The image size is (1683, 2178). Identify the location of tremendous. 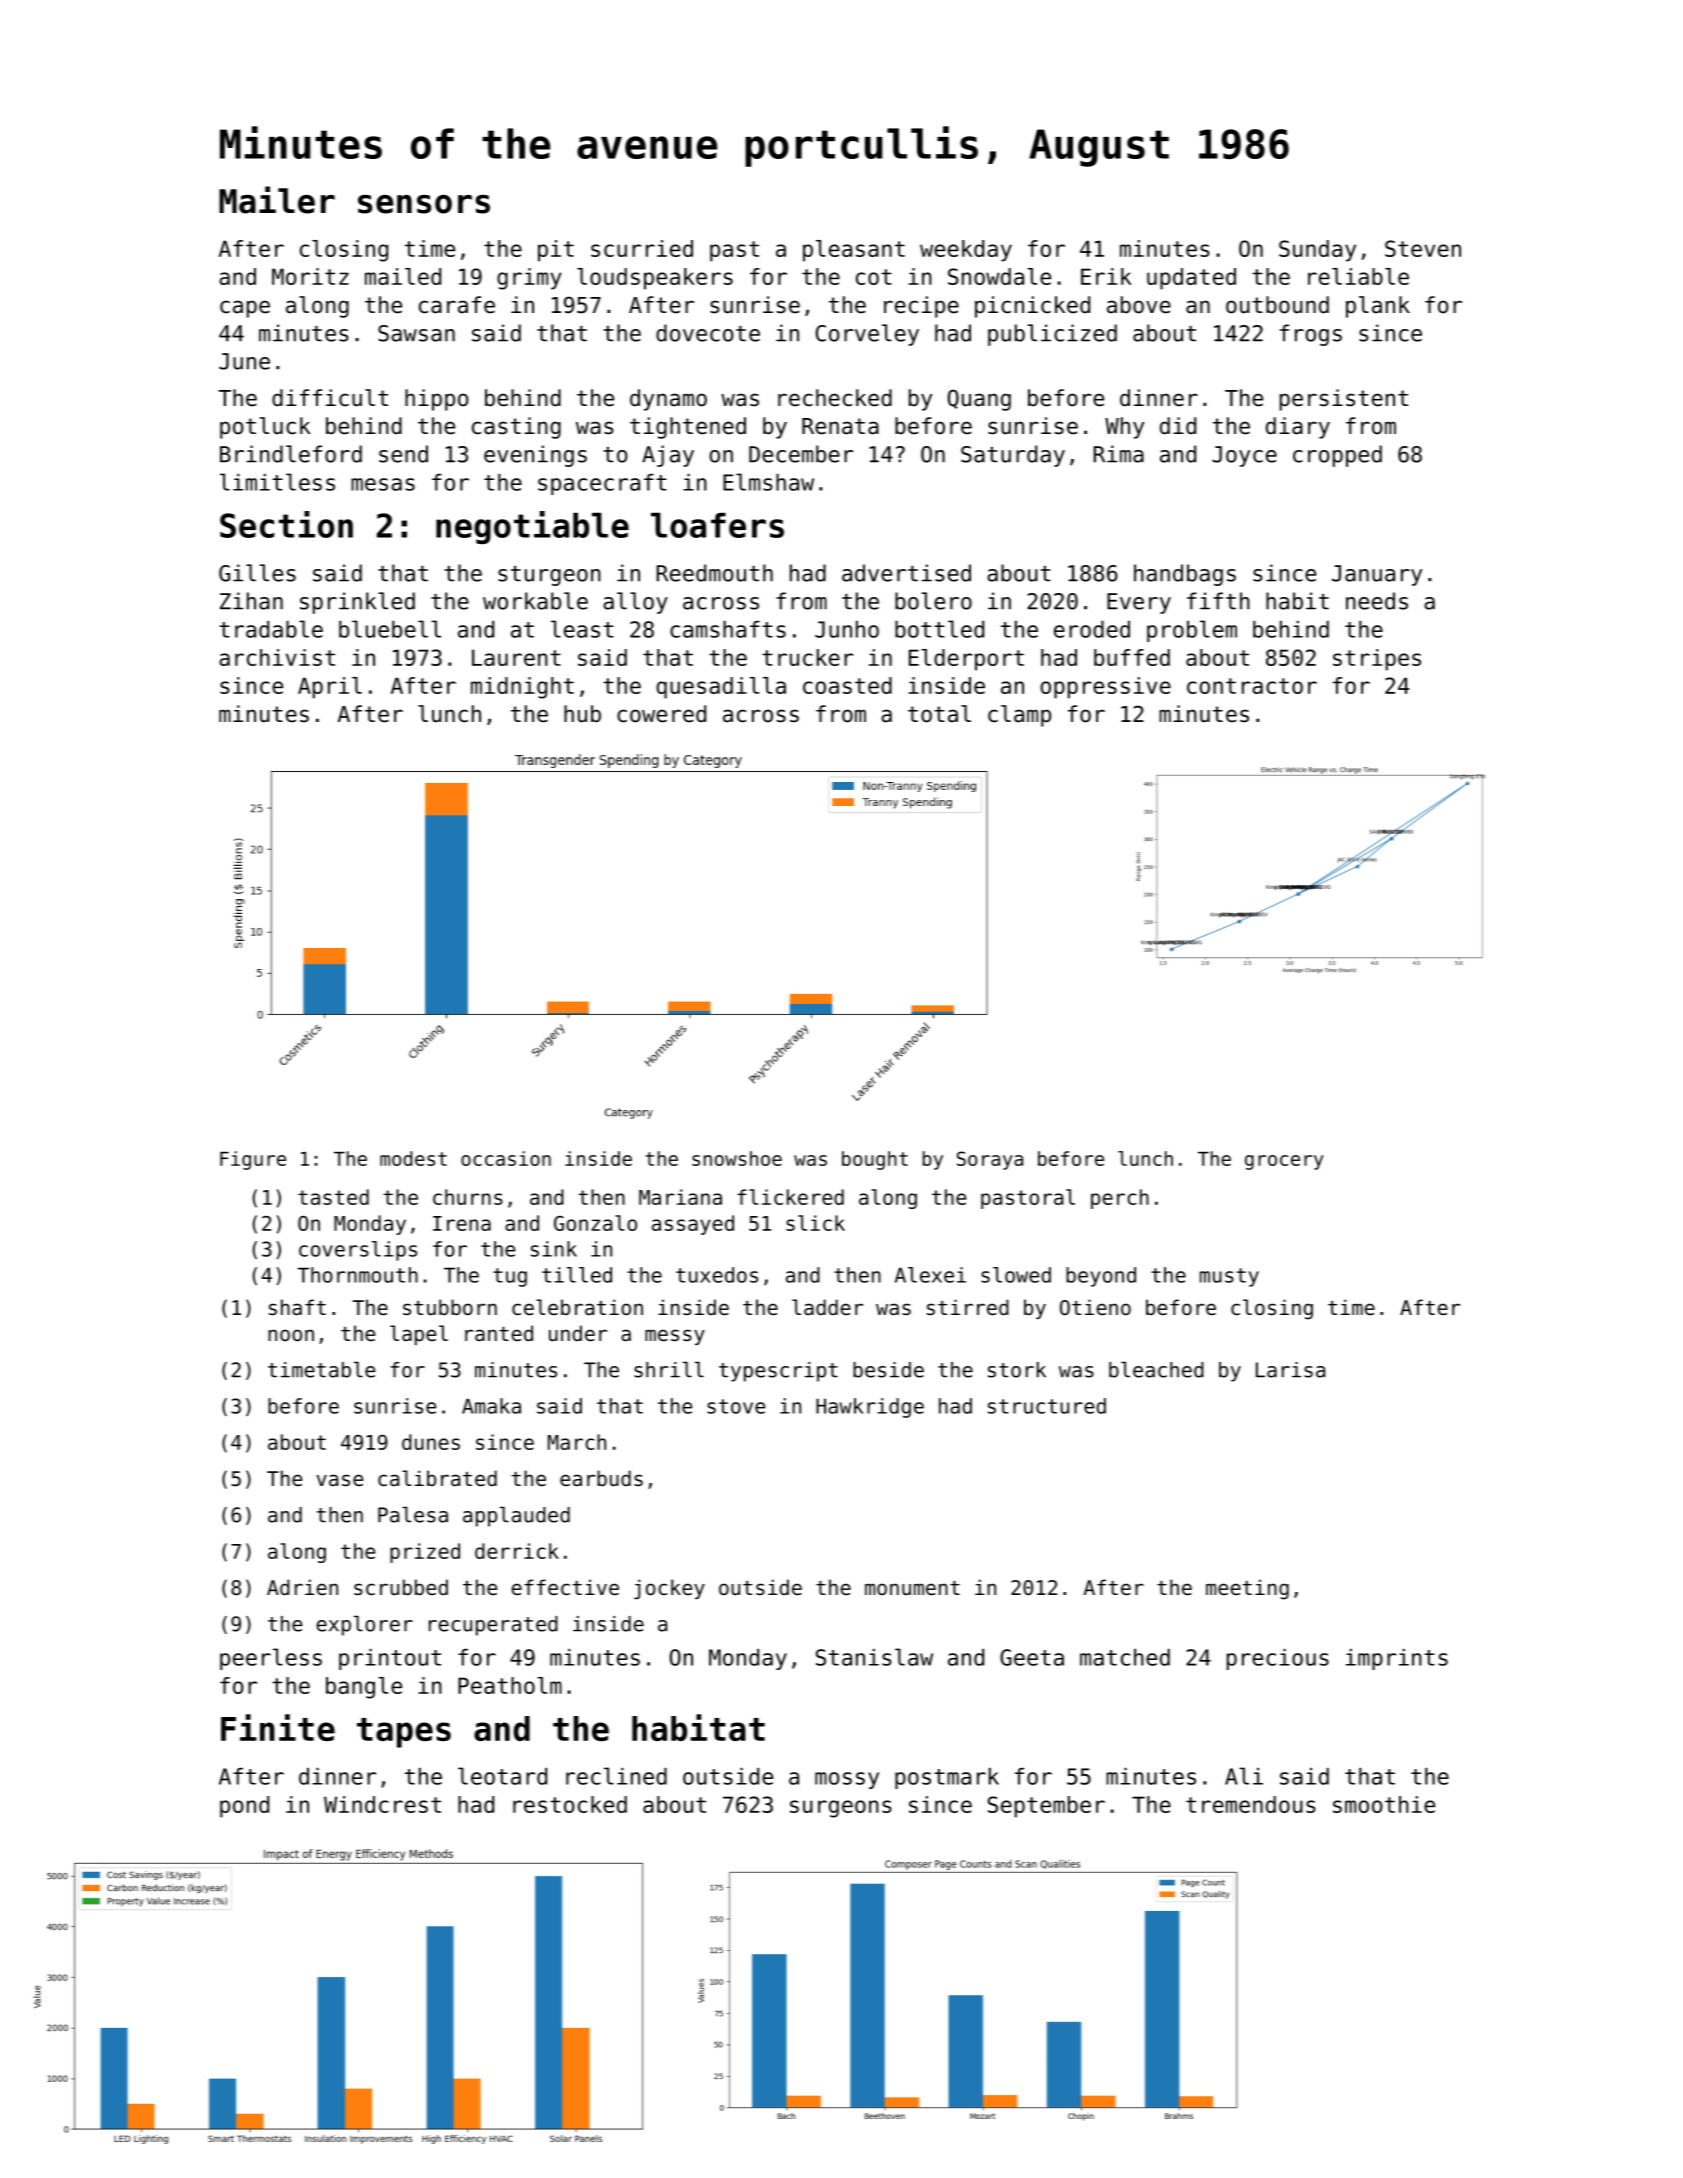
(1251, 1804).
